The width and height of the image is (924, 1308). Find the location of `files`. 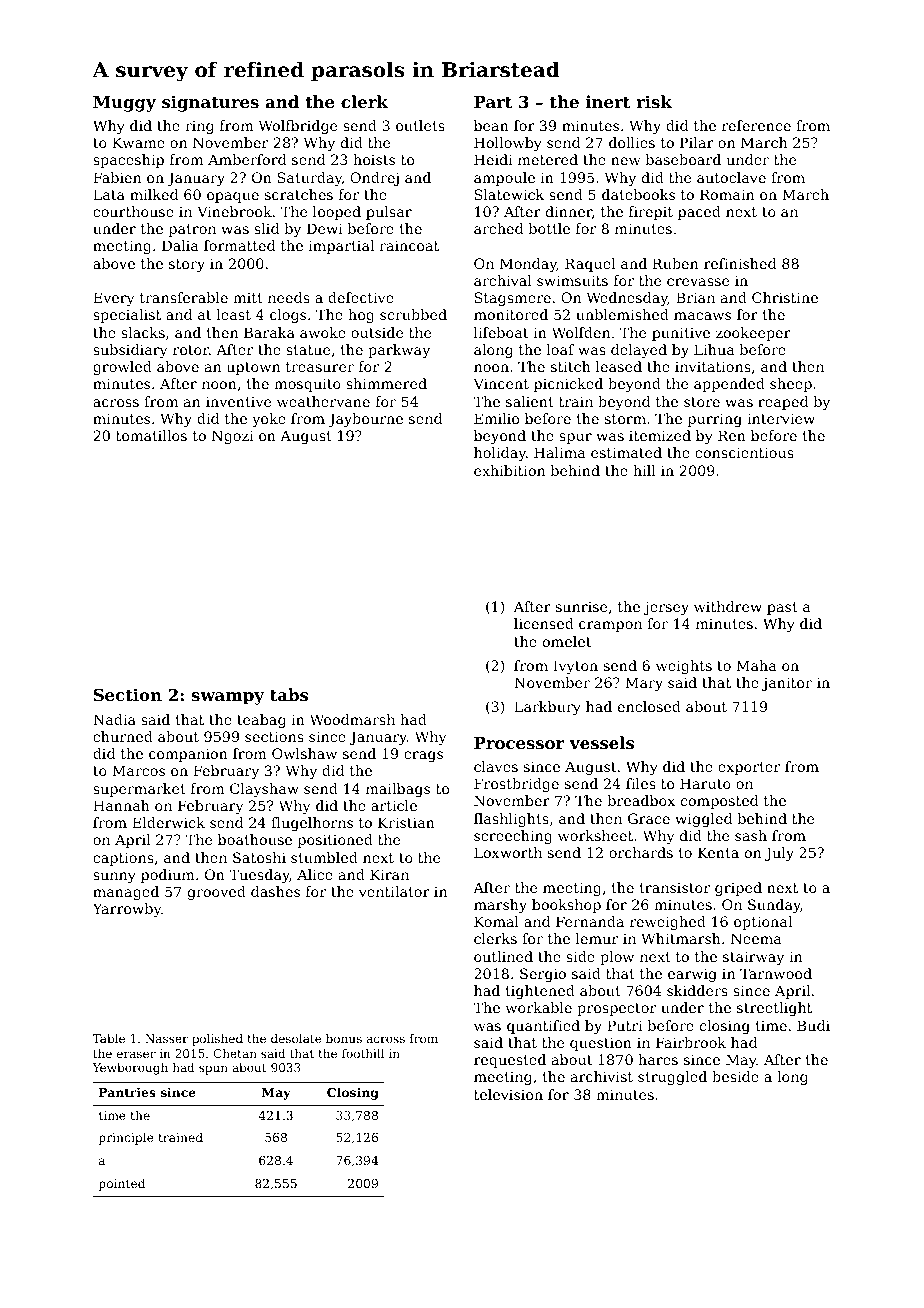

files is located at coordinates (641, 783).
